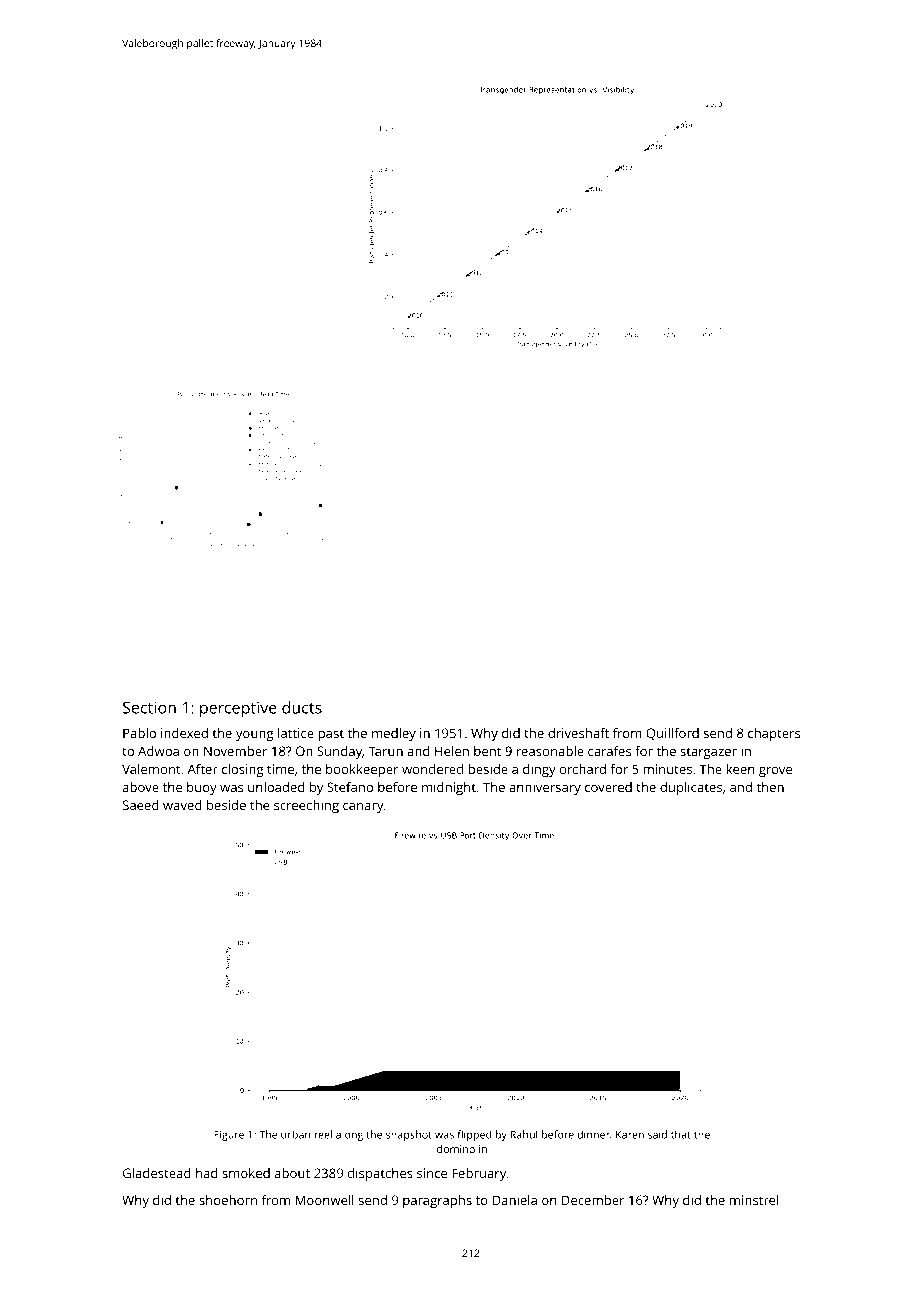  Describe the element at coordinates (276, 787) in the document. I see `unloaded` at that location.
